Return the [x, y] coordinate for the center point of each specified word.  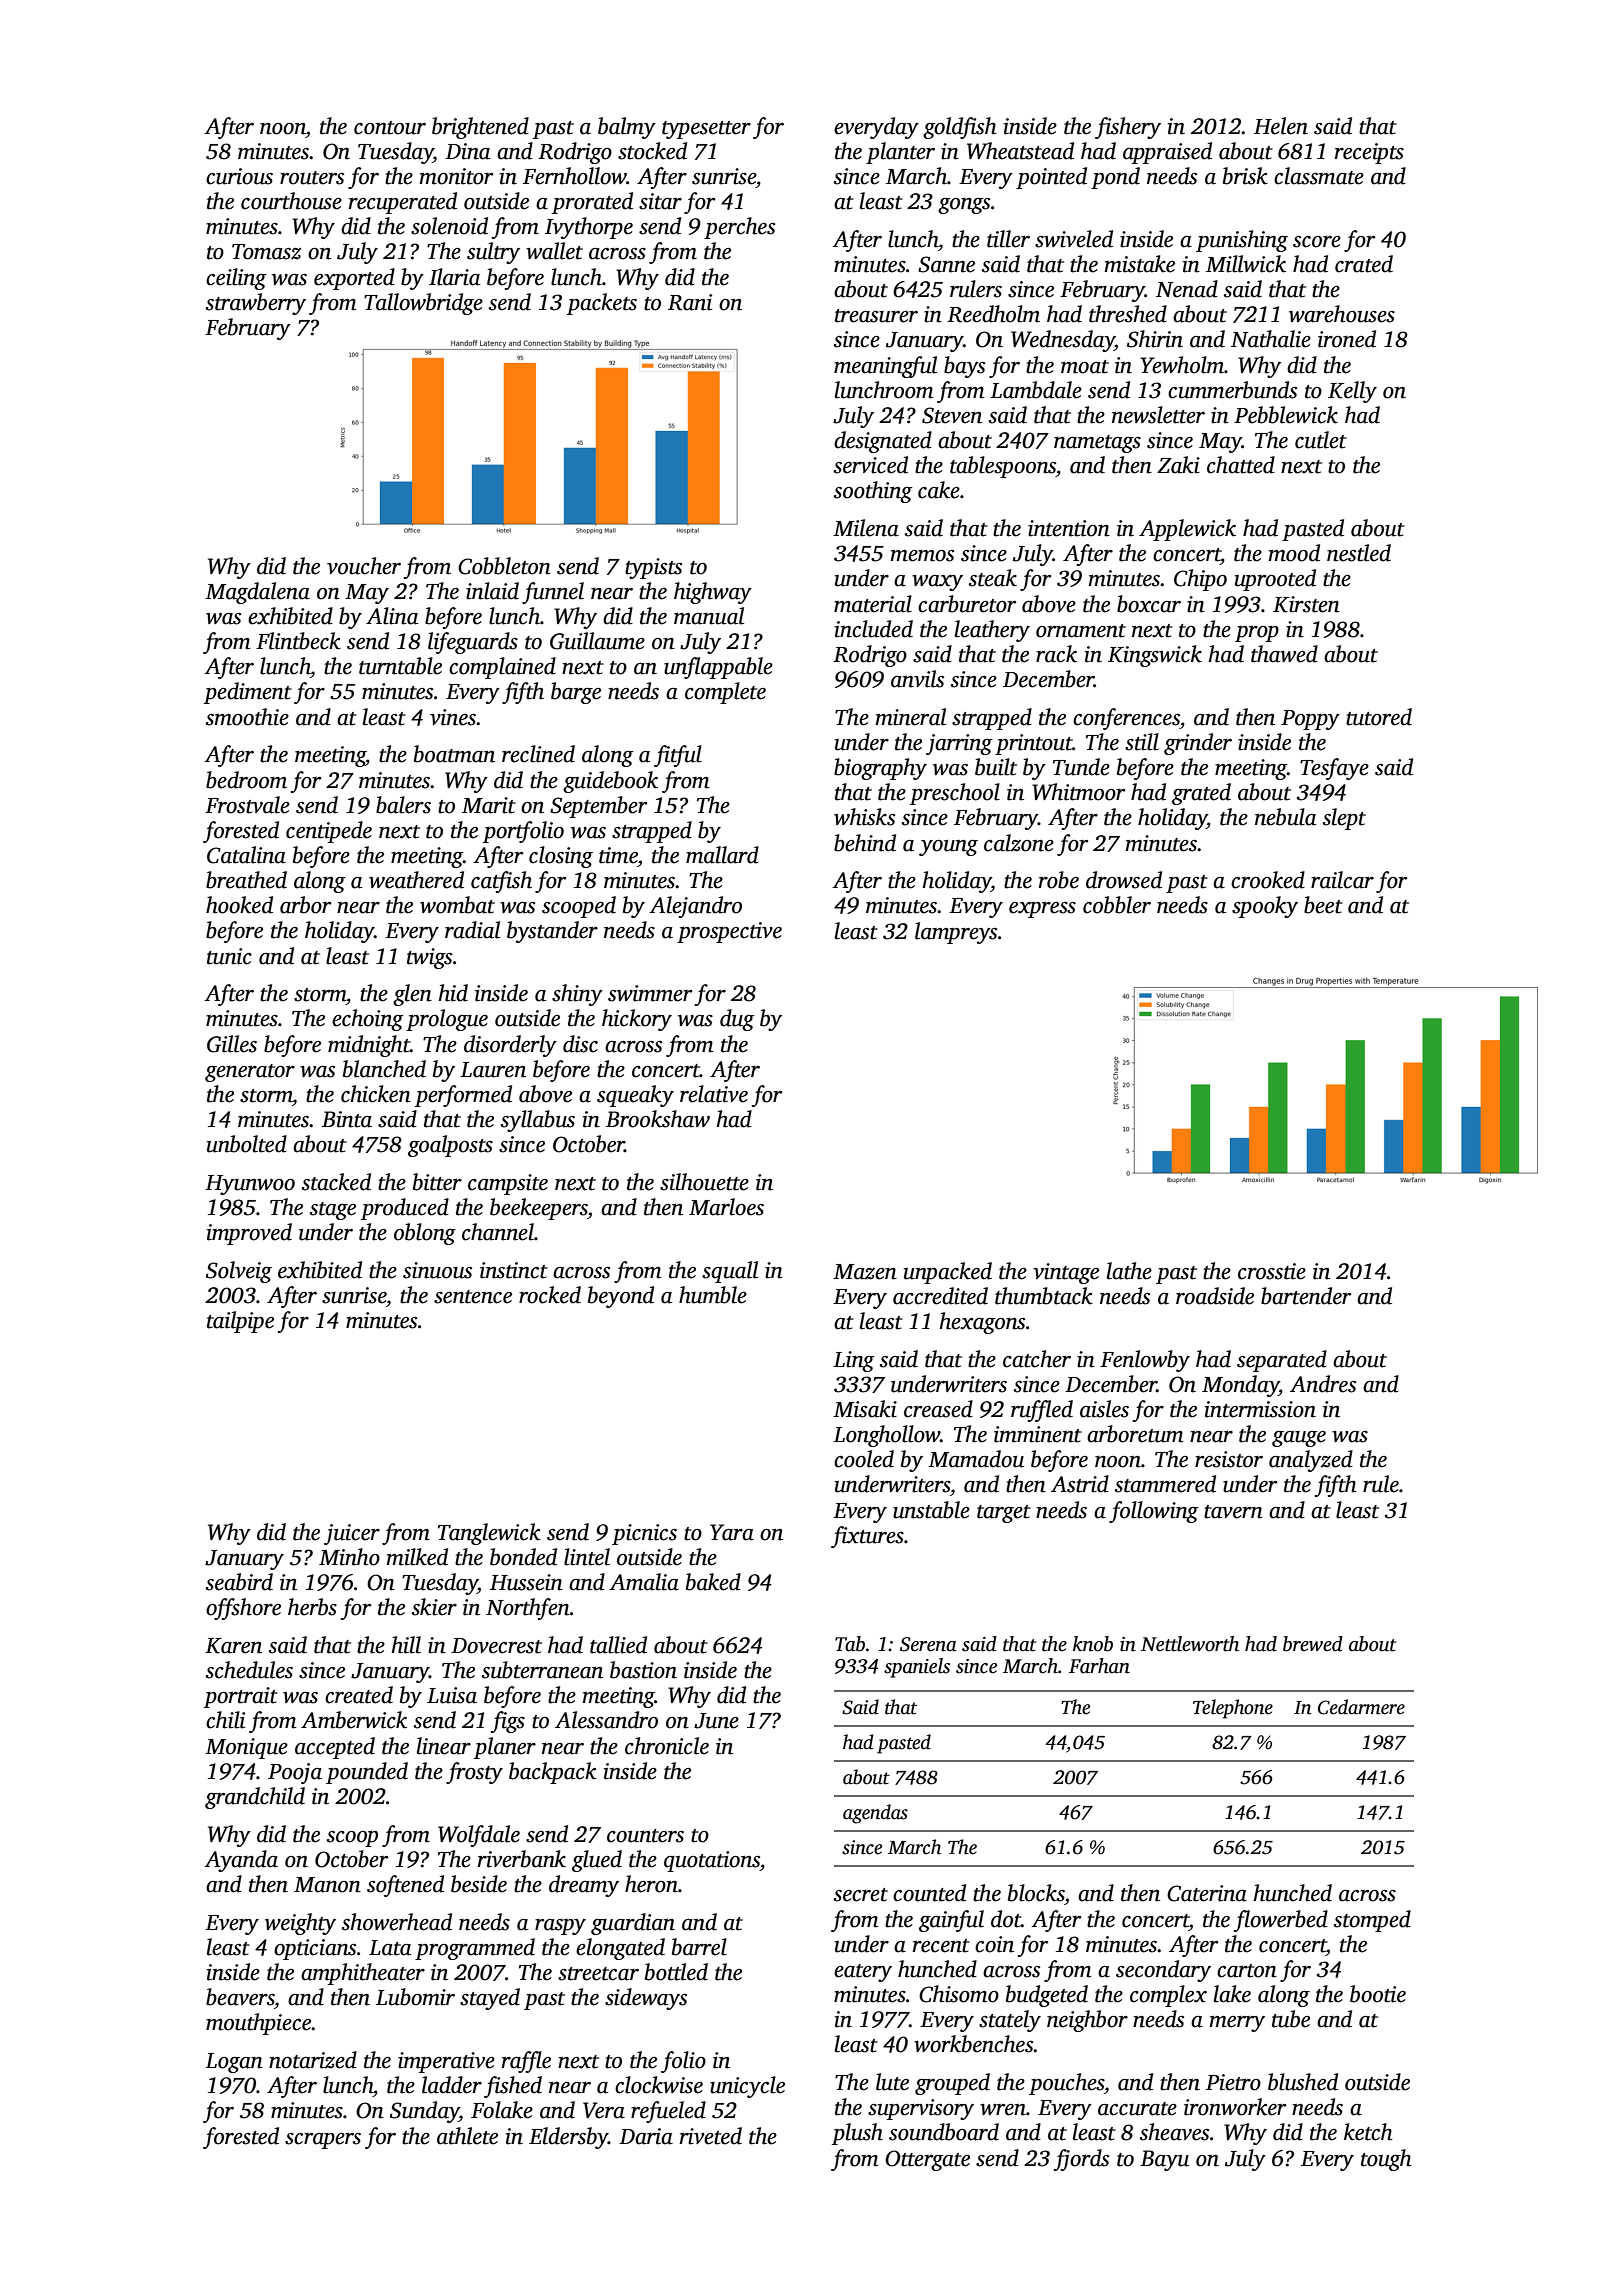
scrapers [323, 2141]
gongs [964, 206]
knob [1093, 1644]
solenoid [449, 226]
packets [602, 304]
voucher [364, 566]
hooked [239, 905]
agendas [875, 1814]
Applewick [1187, 530]
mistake [1139, 264]
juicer [352, 1534]
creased [938, 1409]
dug [737, 1020]
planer [505, 1748]
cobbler [1117, 905]
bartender [1306, 1296]
